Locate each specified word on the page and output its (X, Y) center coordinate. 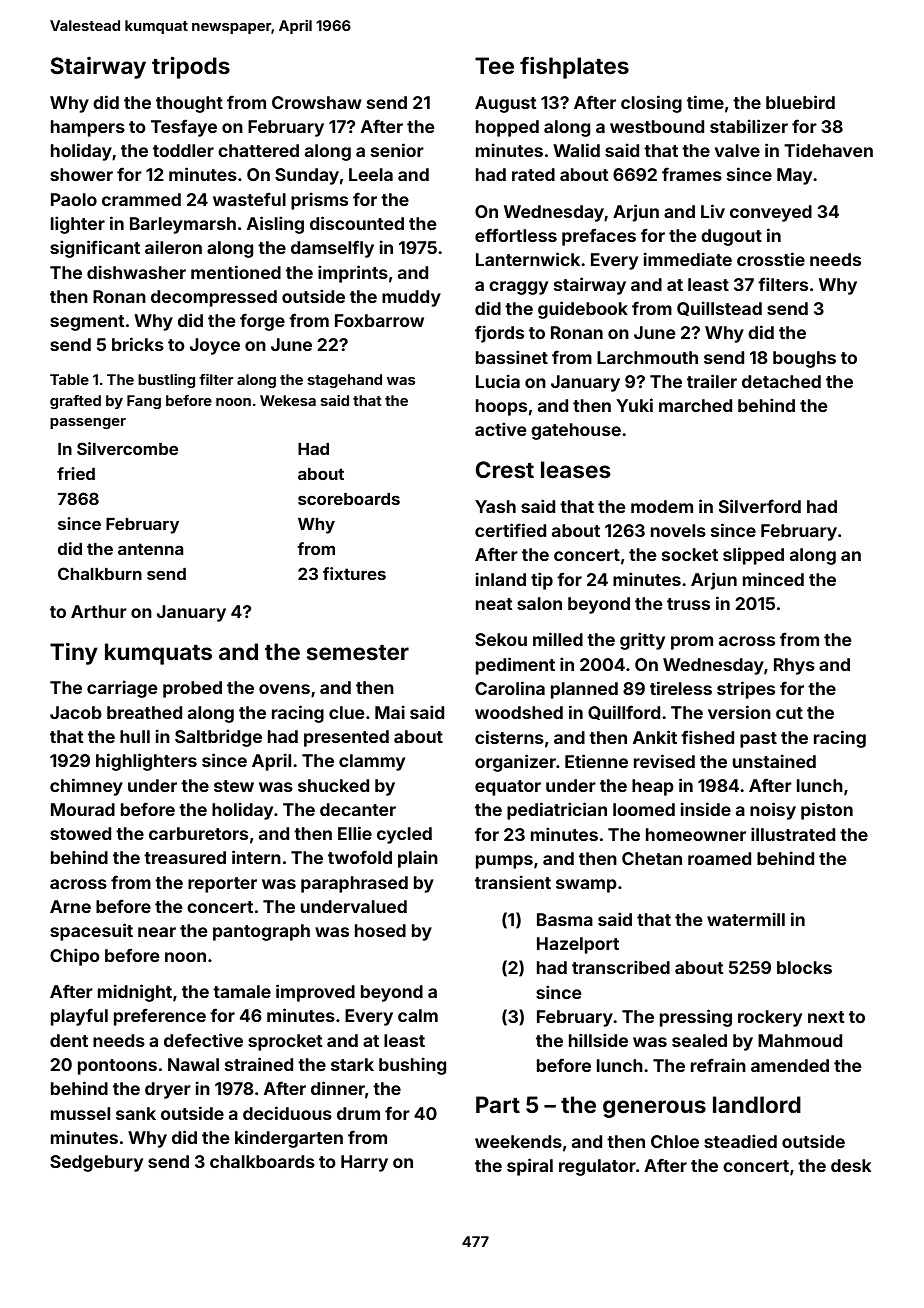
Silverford (760, 506)
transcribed (621, 967)
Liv (713, 211)
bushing (412, 1066)
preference (160, 1017)
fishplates (574, 67)
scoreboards (349, 499)
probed (192, 689)
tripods (191, 67)
